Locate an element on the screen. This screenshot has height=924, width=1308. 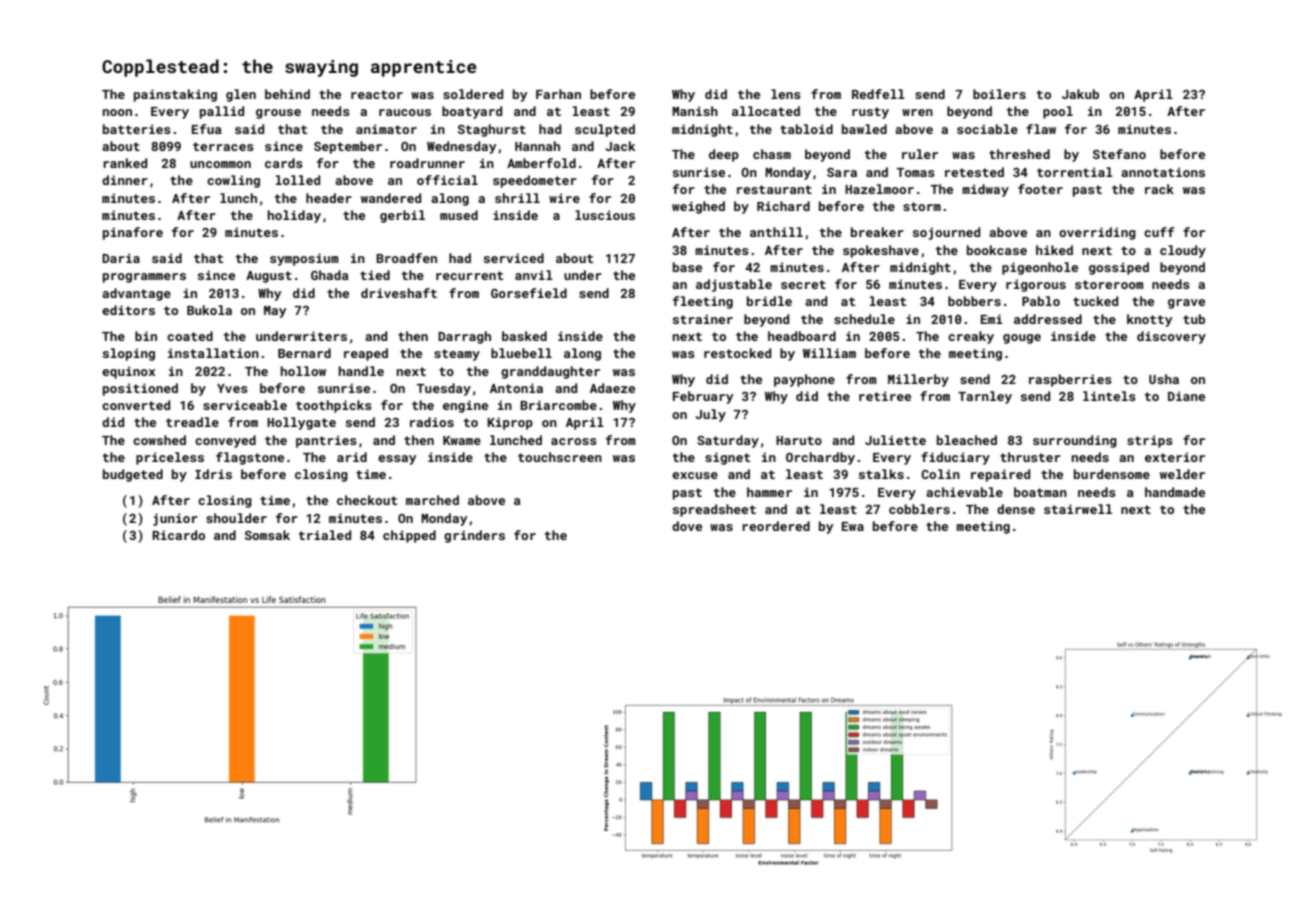
rigorous is located at coordinates (1036, 285).
